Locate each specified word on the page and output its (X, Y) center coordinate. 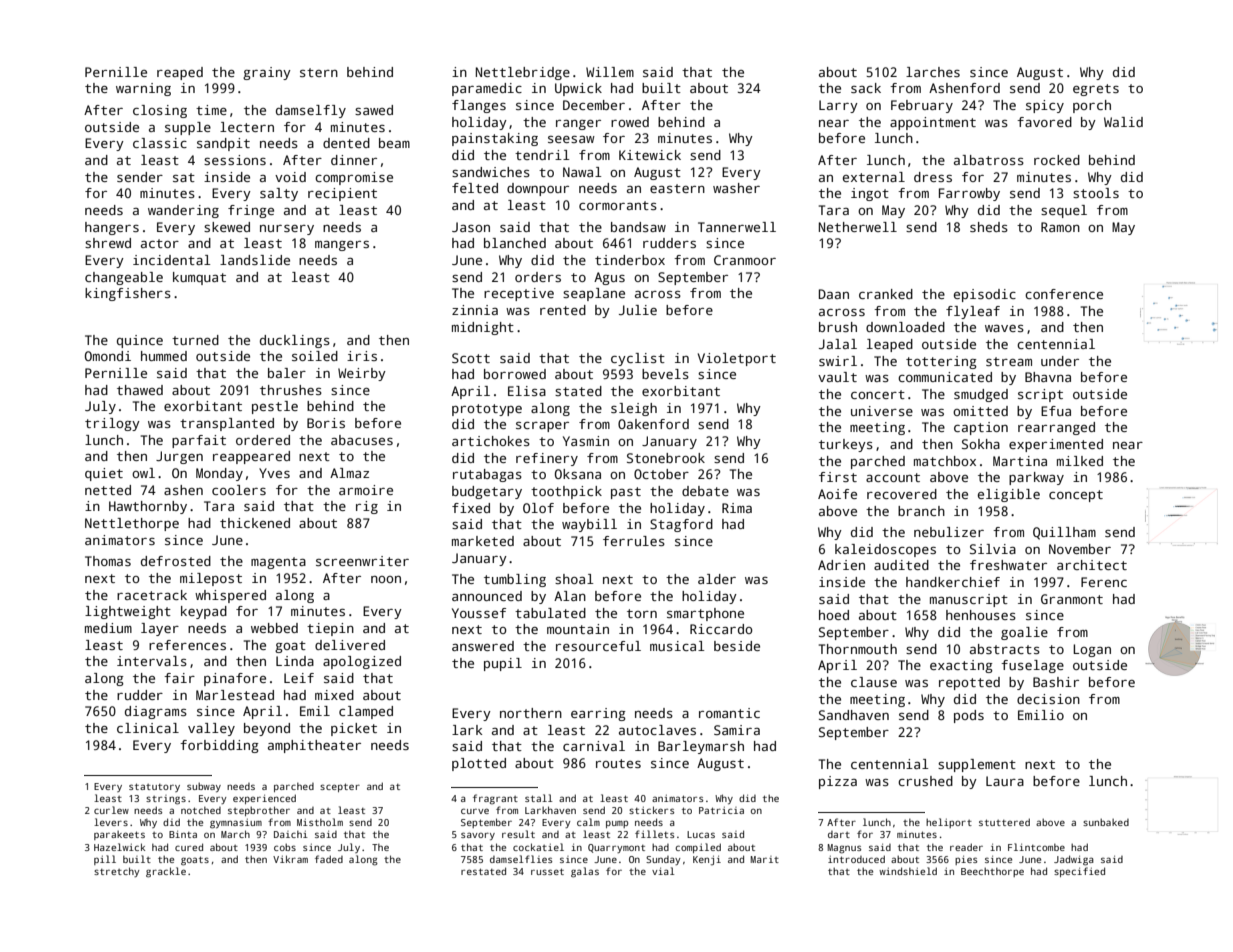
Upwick (578, 89)
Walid (1123, 122)
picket (354, 729)
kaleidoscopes (885, 550)
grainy (267, 73)
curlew (111, 810)
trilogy (112, 424)
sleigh (634, 409)
